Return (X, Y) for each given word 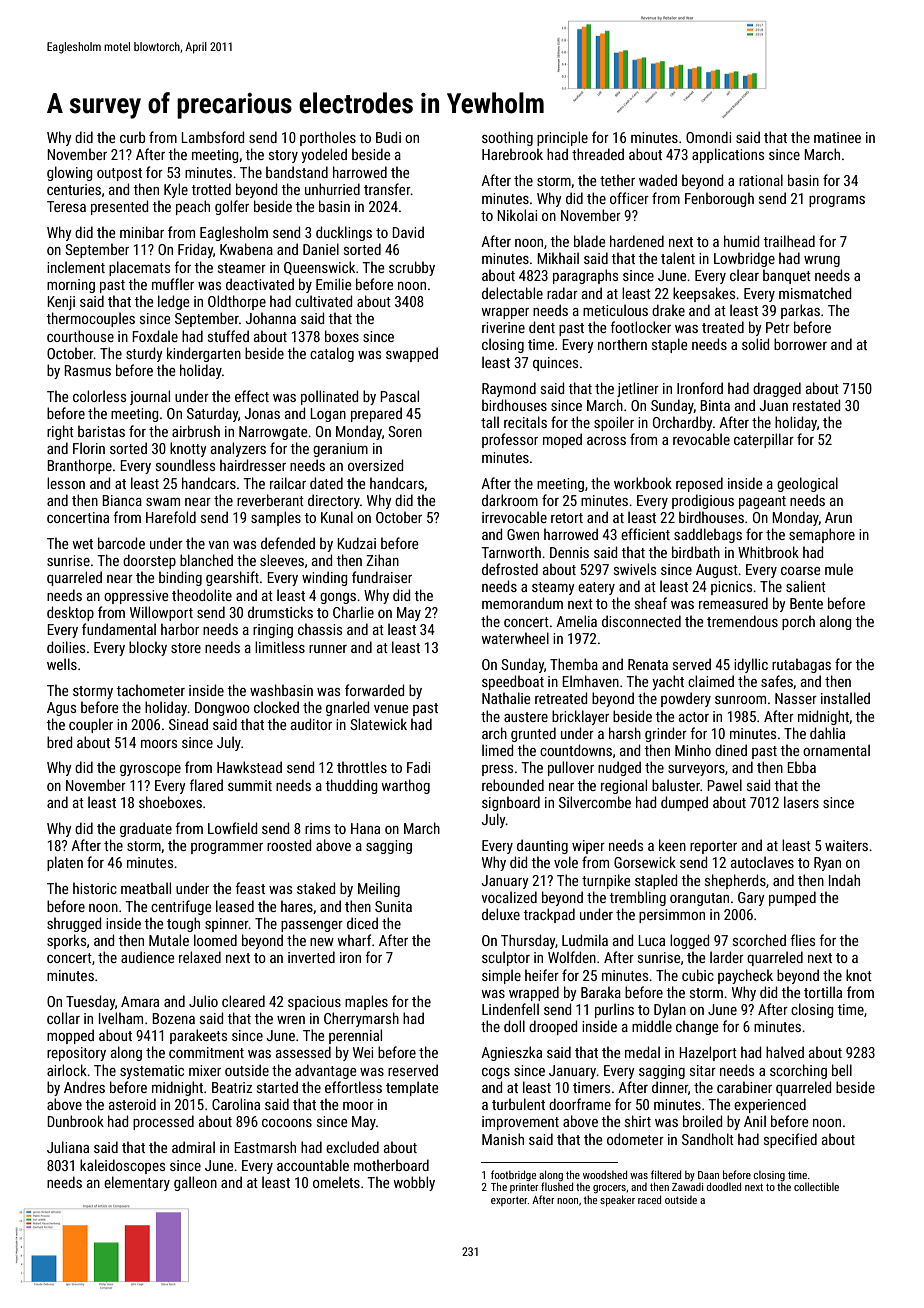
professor (510, 440)
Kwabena (246, 249)
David (408, 232)
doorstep (149, 561)
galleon (195, 1183)
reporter (713, 847)
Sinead (188, 724)
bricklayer (580, 717)
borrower (800, 344)
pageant (762, 502)
